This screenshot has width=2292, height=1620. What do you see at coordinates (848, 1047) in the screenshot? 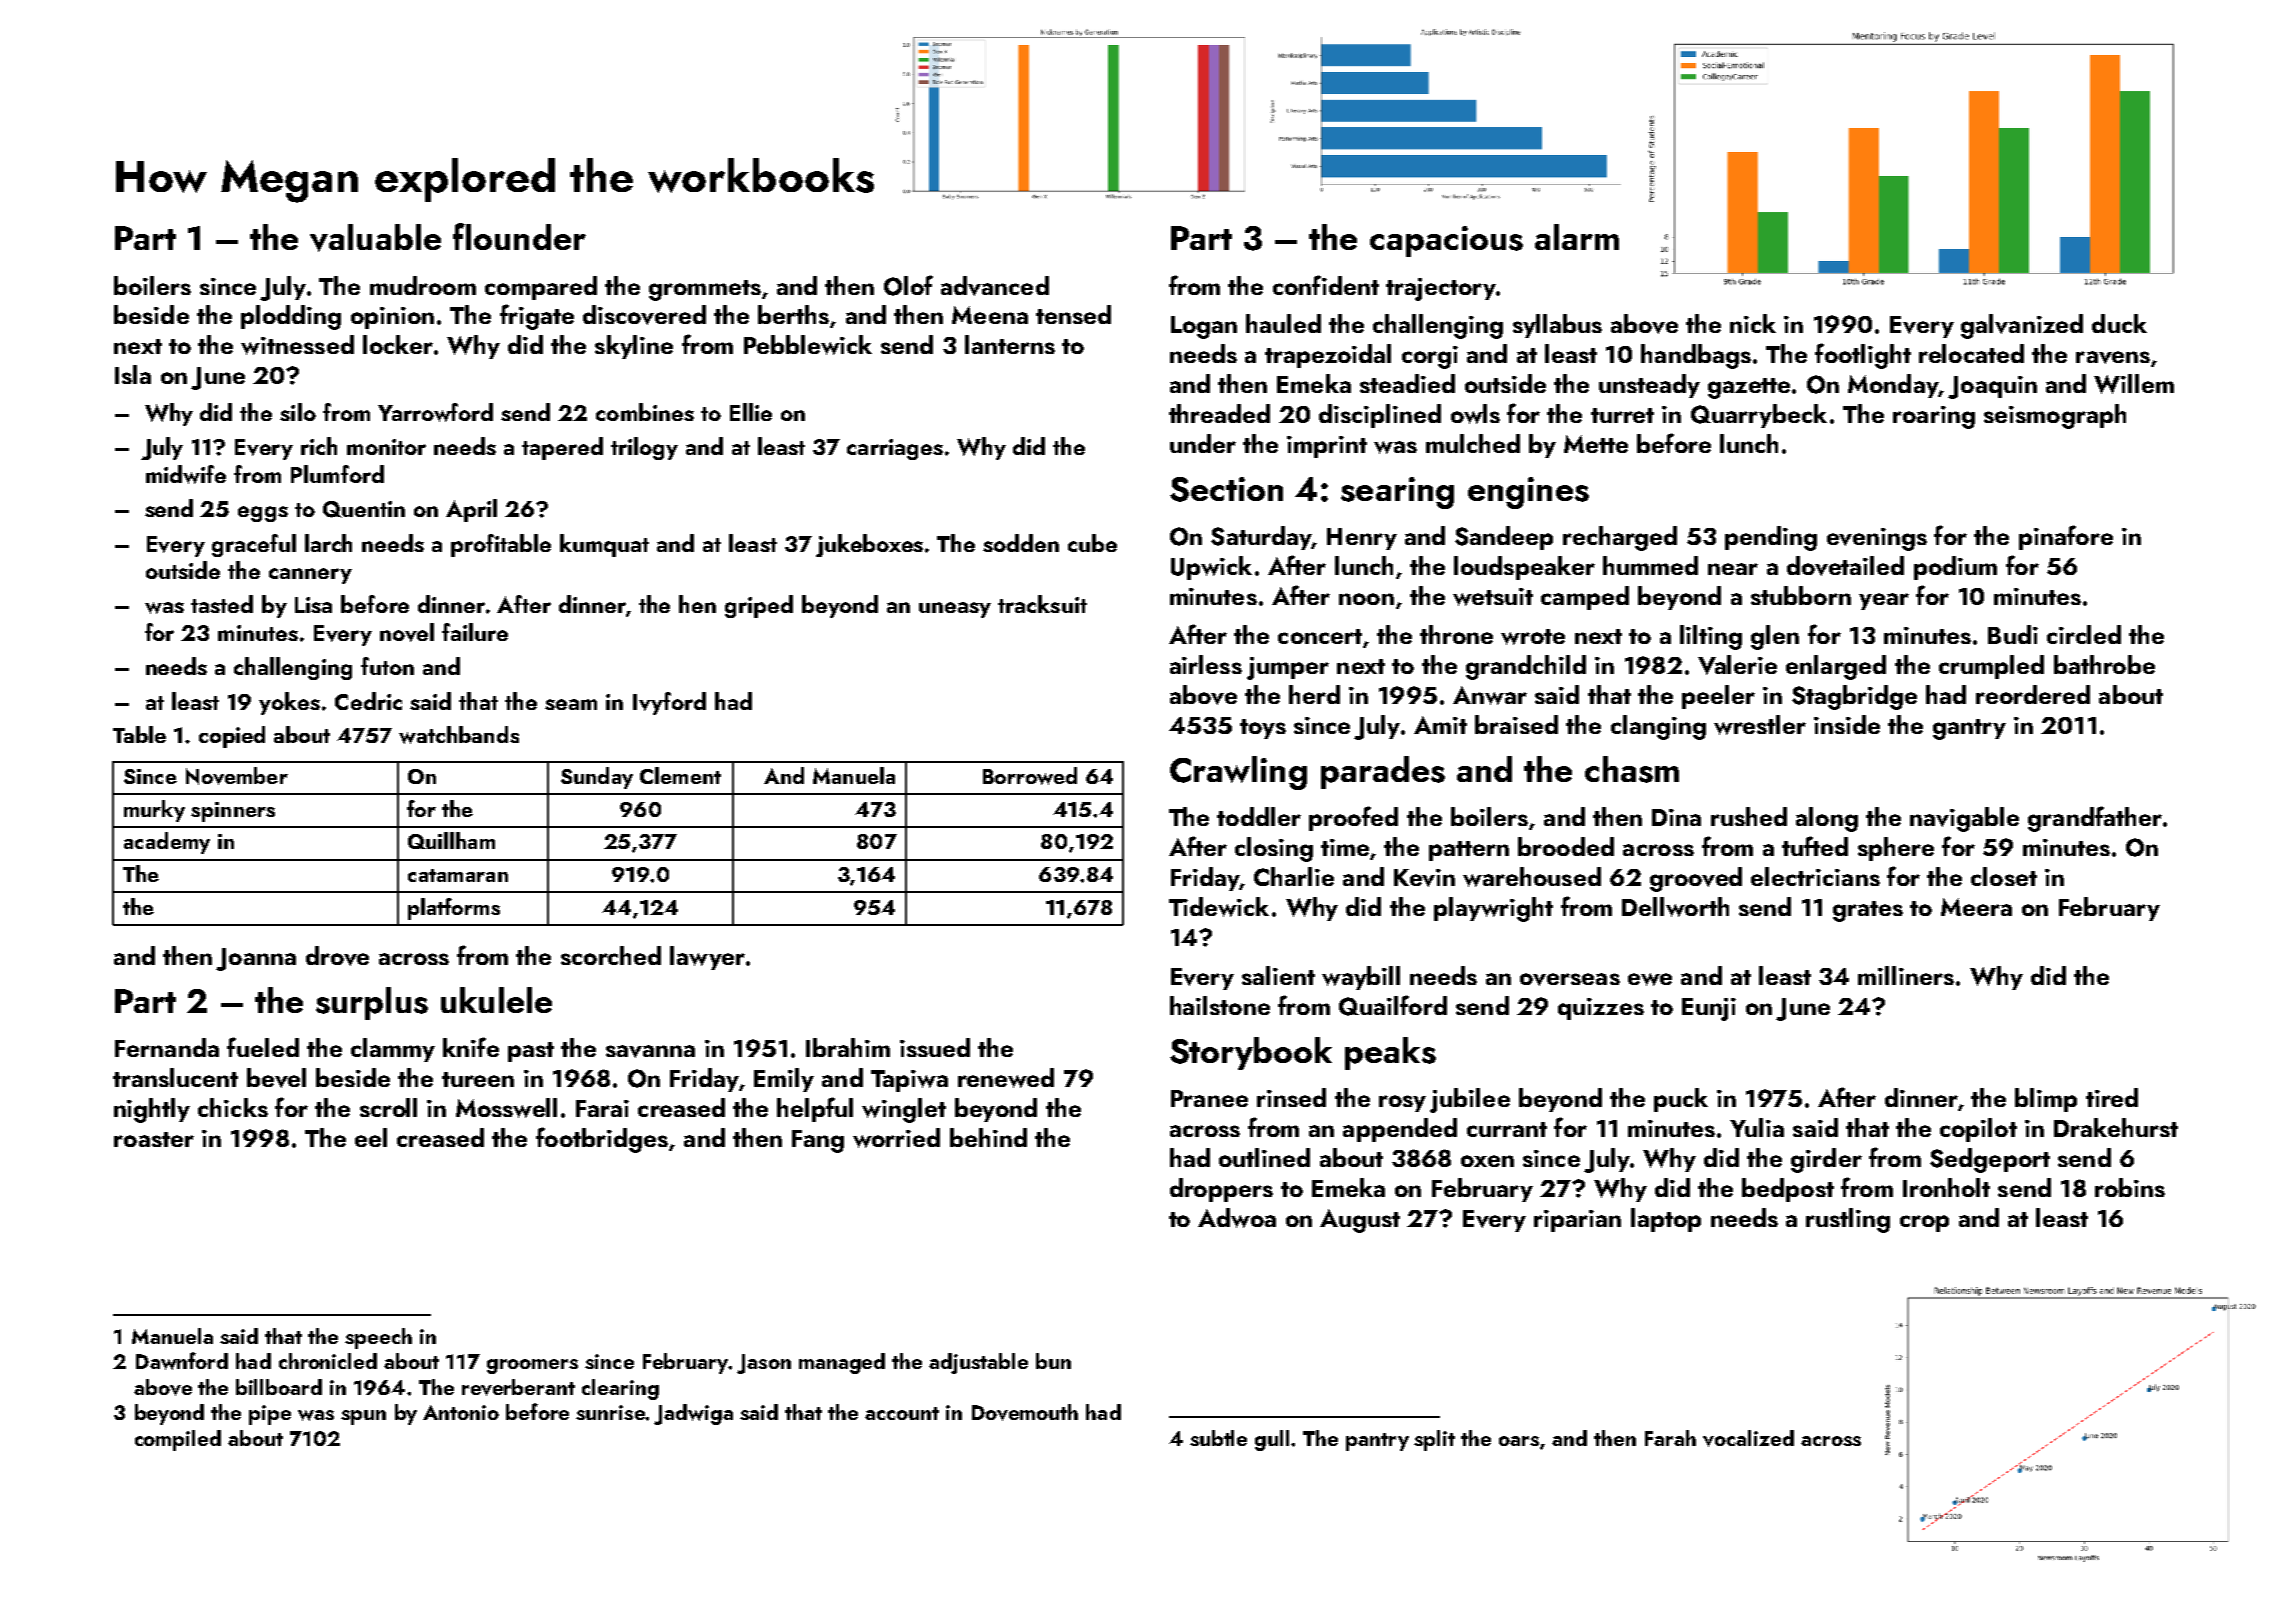
I see `Ibrahim` at bounding box center [848, 1047].
